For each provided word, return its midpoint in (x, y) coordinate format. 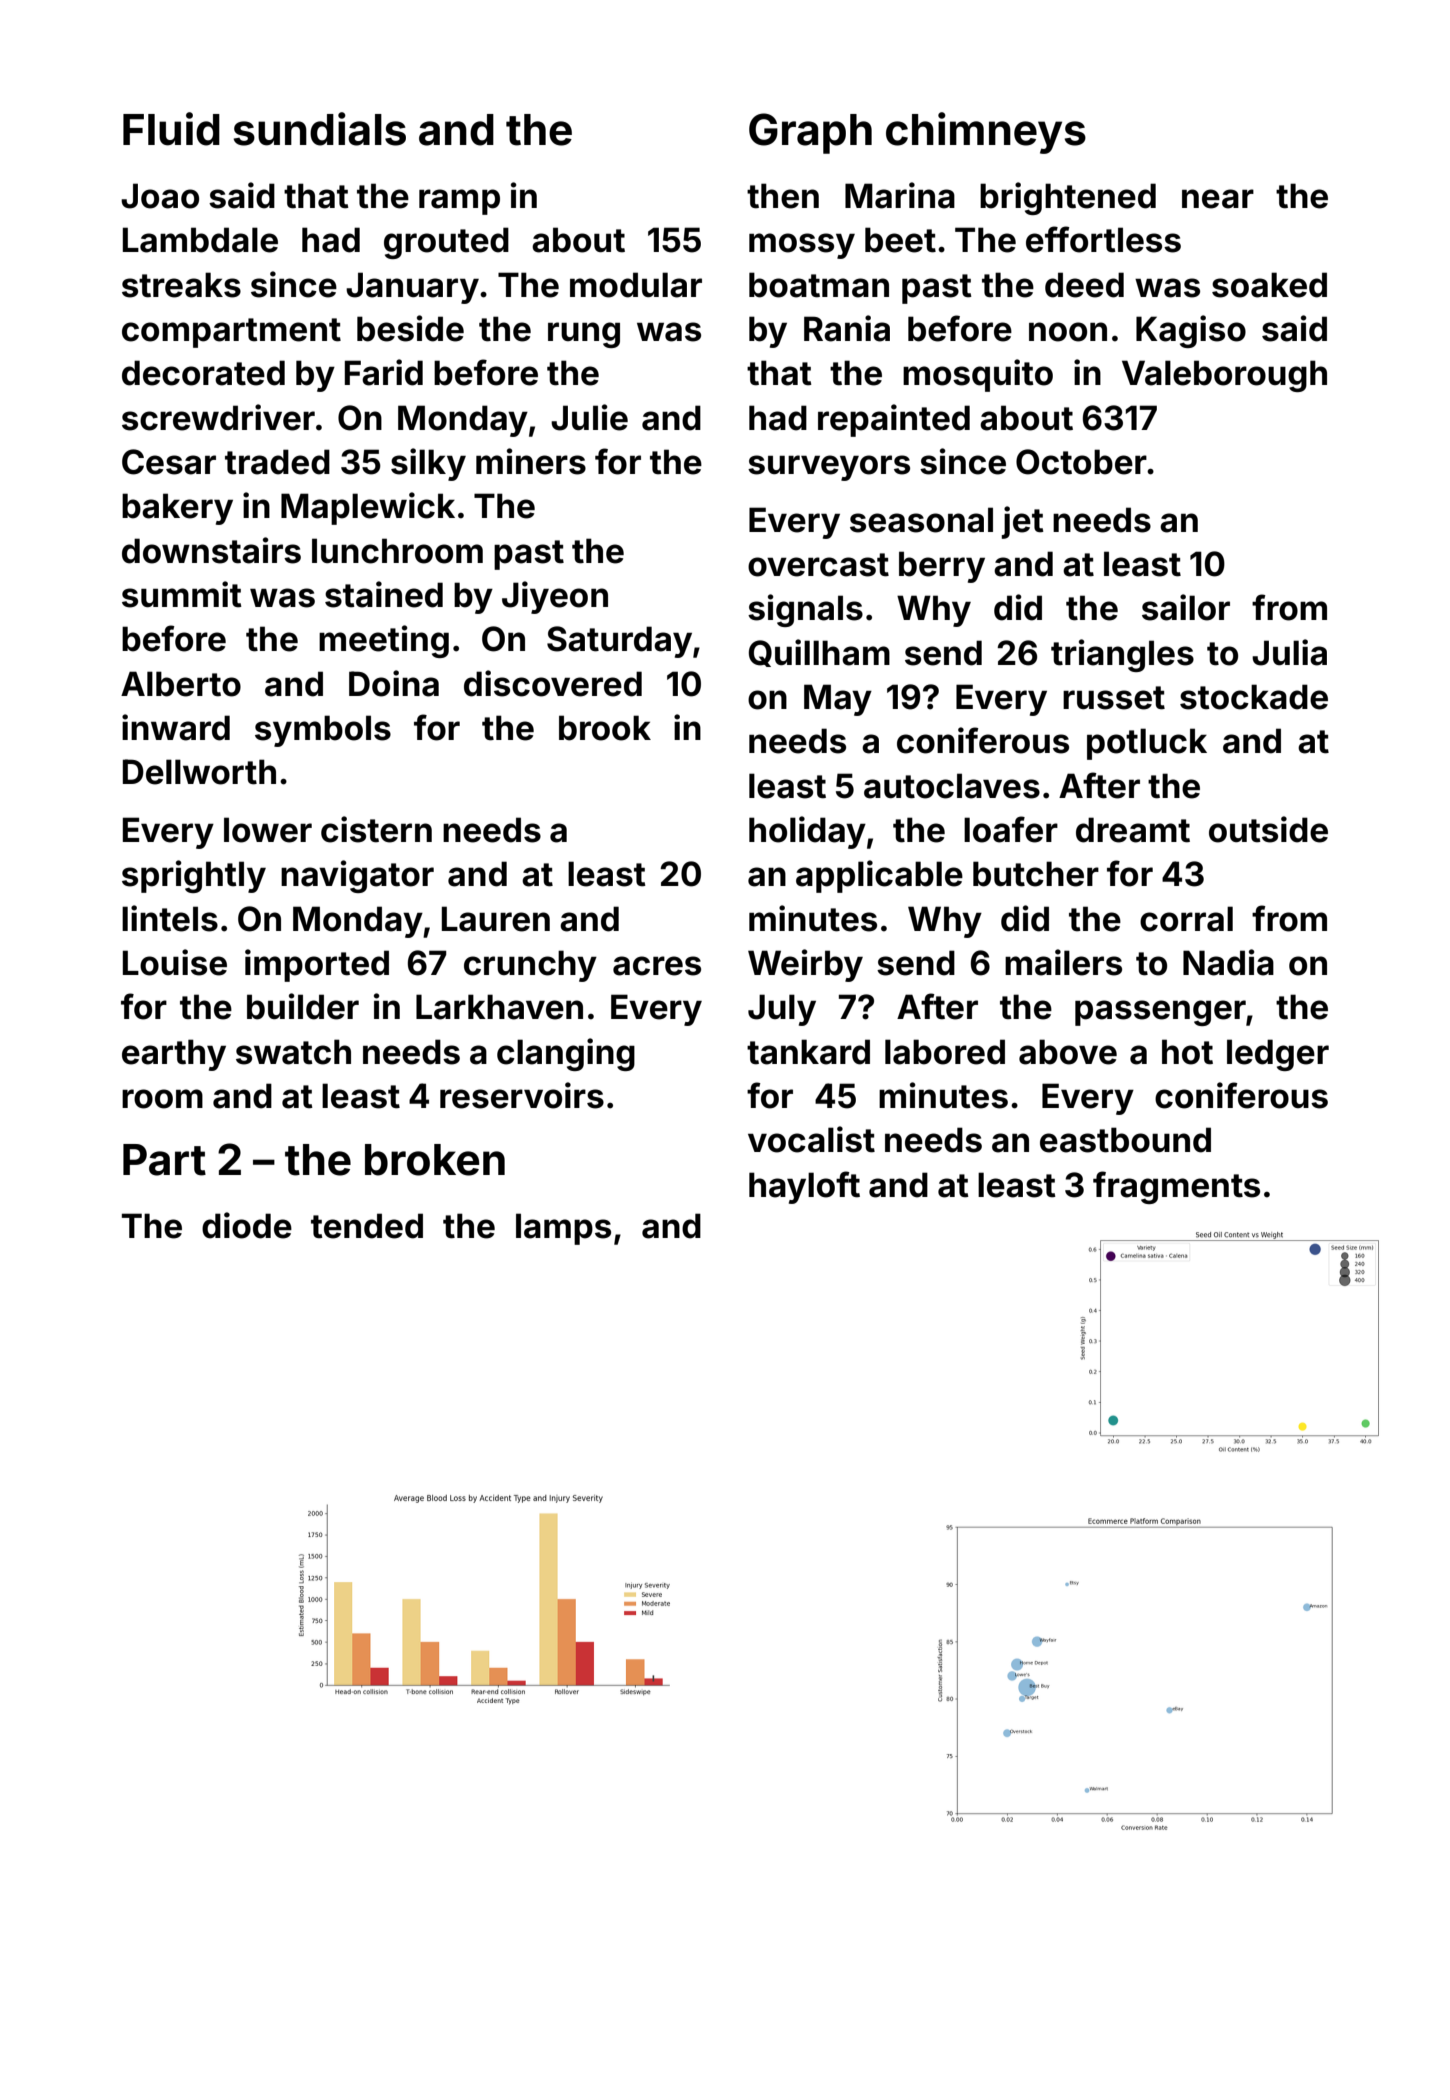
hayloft (804, 1187)
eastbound (1125, 1140)
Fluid (171, 129)
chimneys (986, 133)
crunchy (530, 966)
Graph (810, 133)
